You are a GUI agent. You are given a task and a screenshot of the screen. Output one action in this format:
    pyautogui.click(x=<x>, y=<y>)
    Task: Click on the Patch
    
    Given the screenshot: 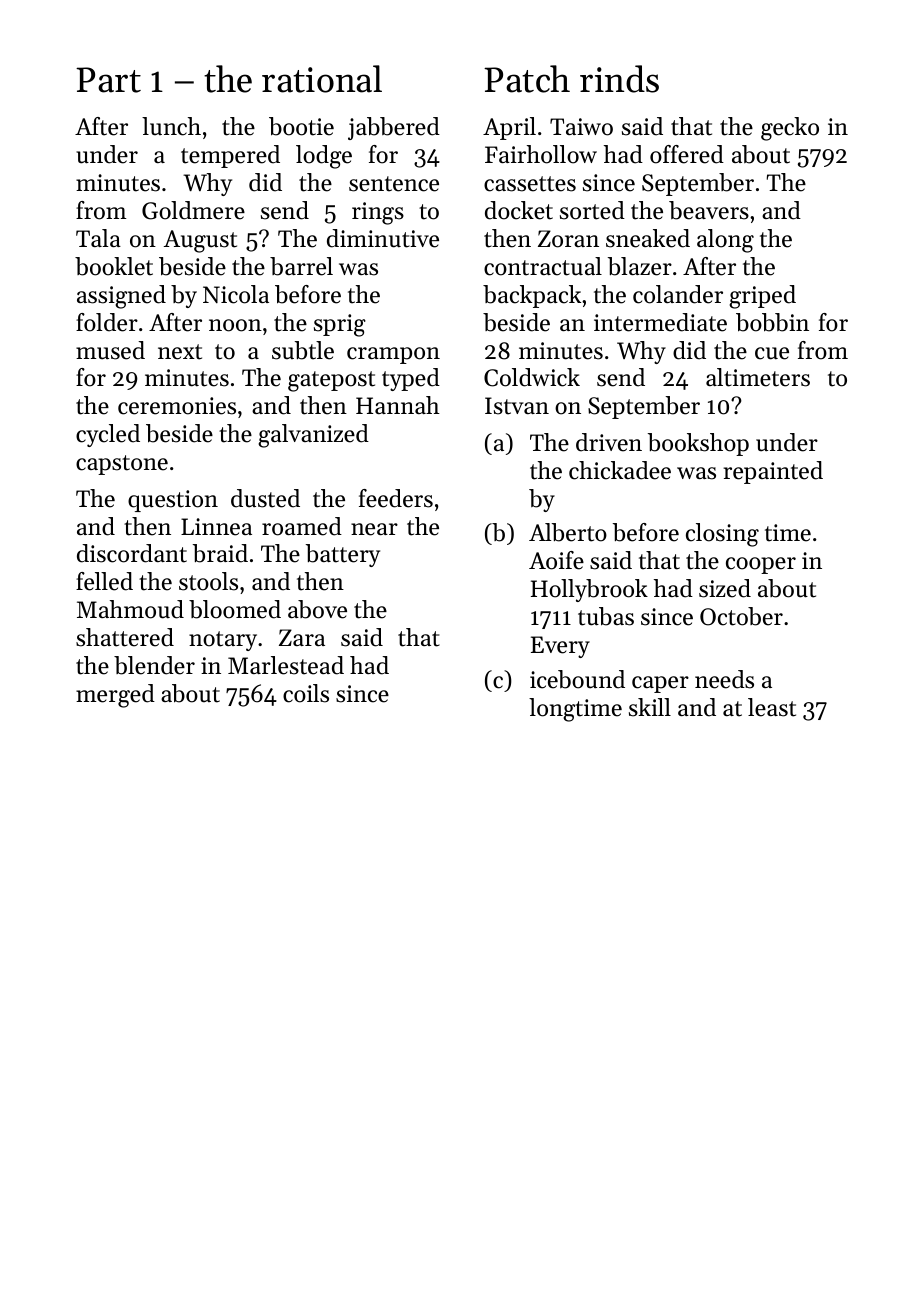 What is the action you would take?
    pyautogui.click(x=527, y=79)
